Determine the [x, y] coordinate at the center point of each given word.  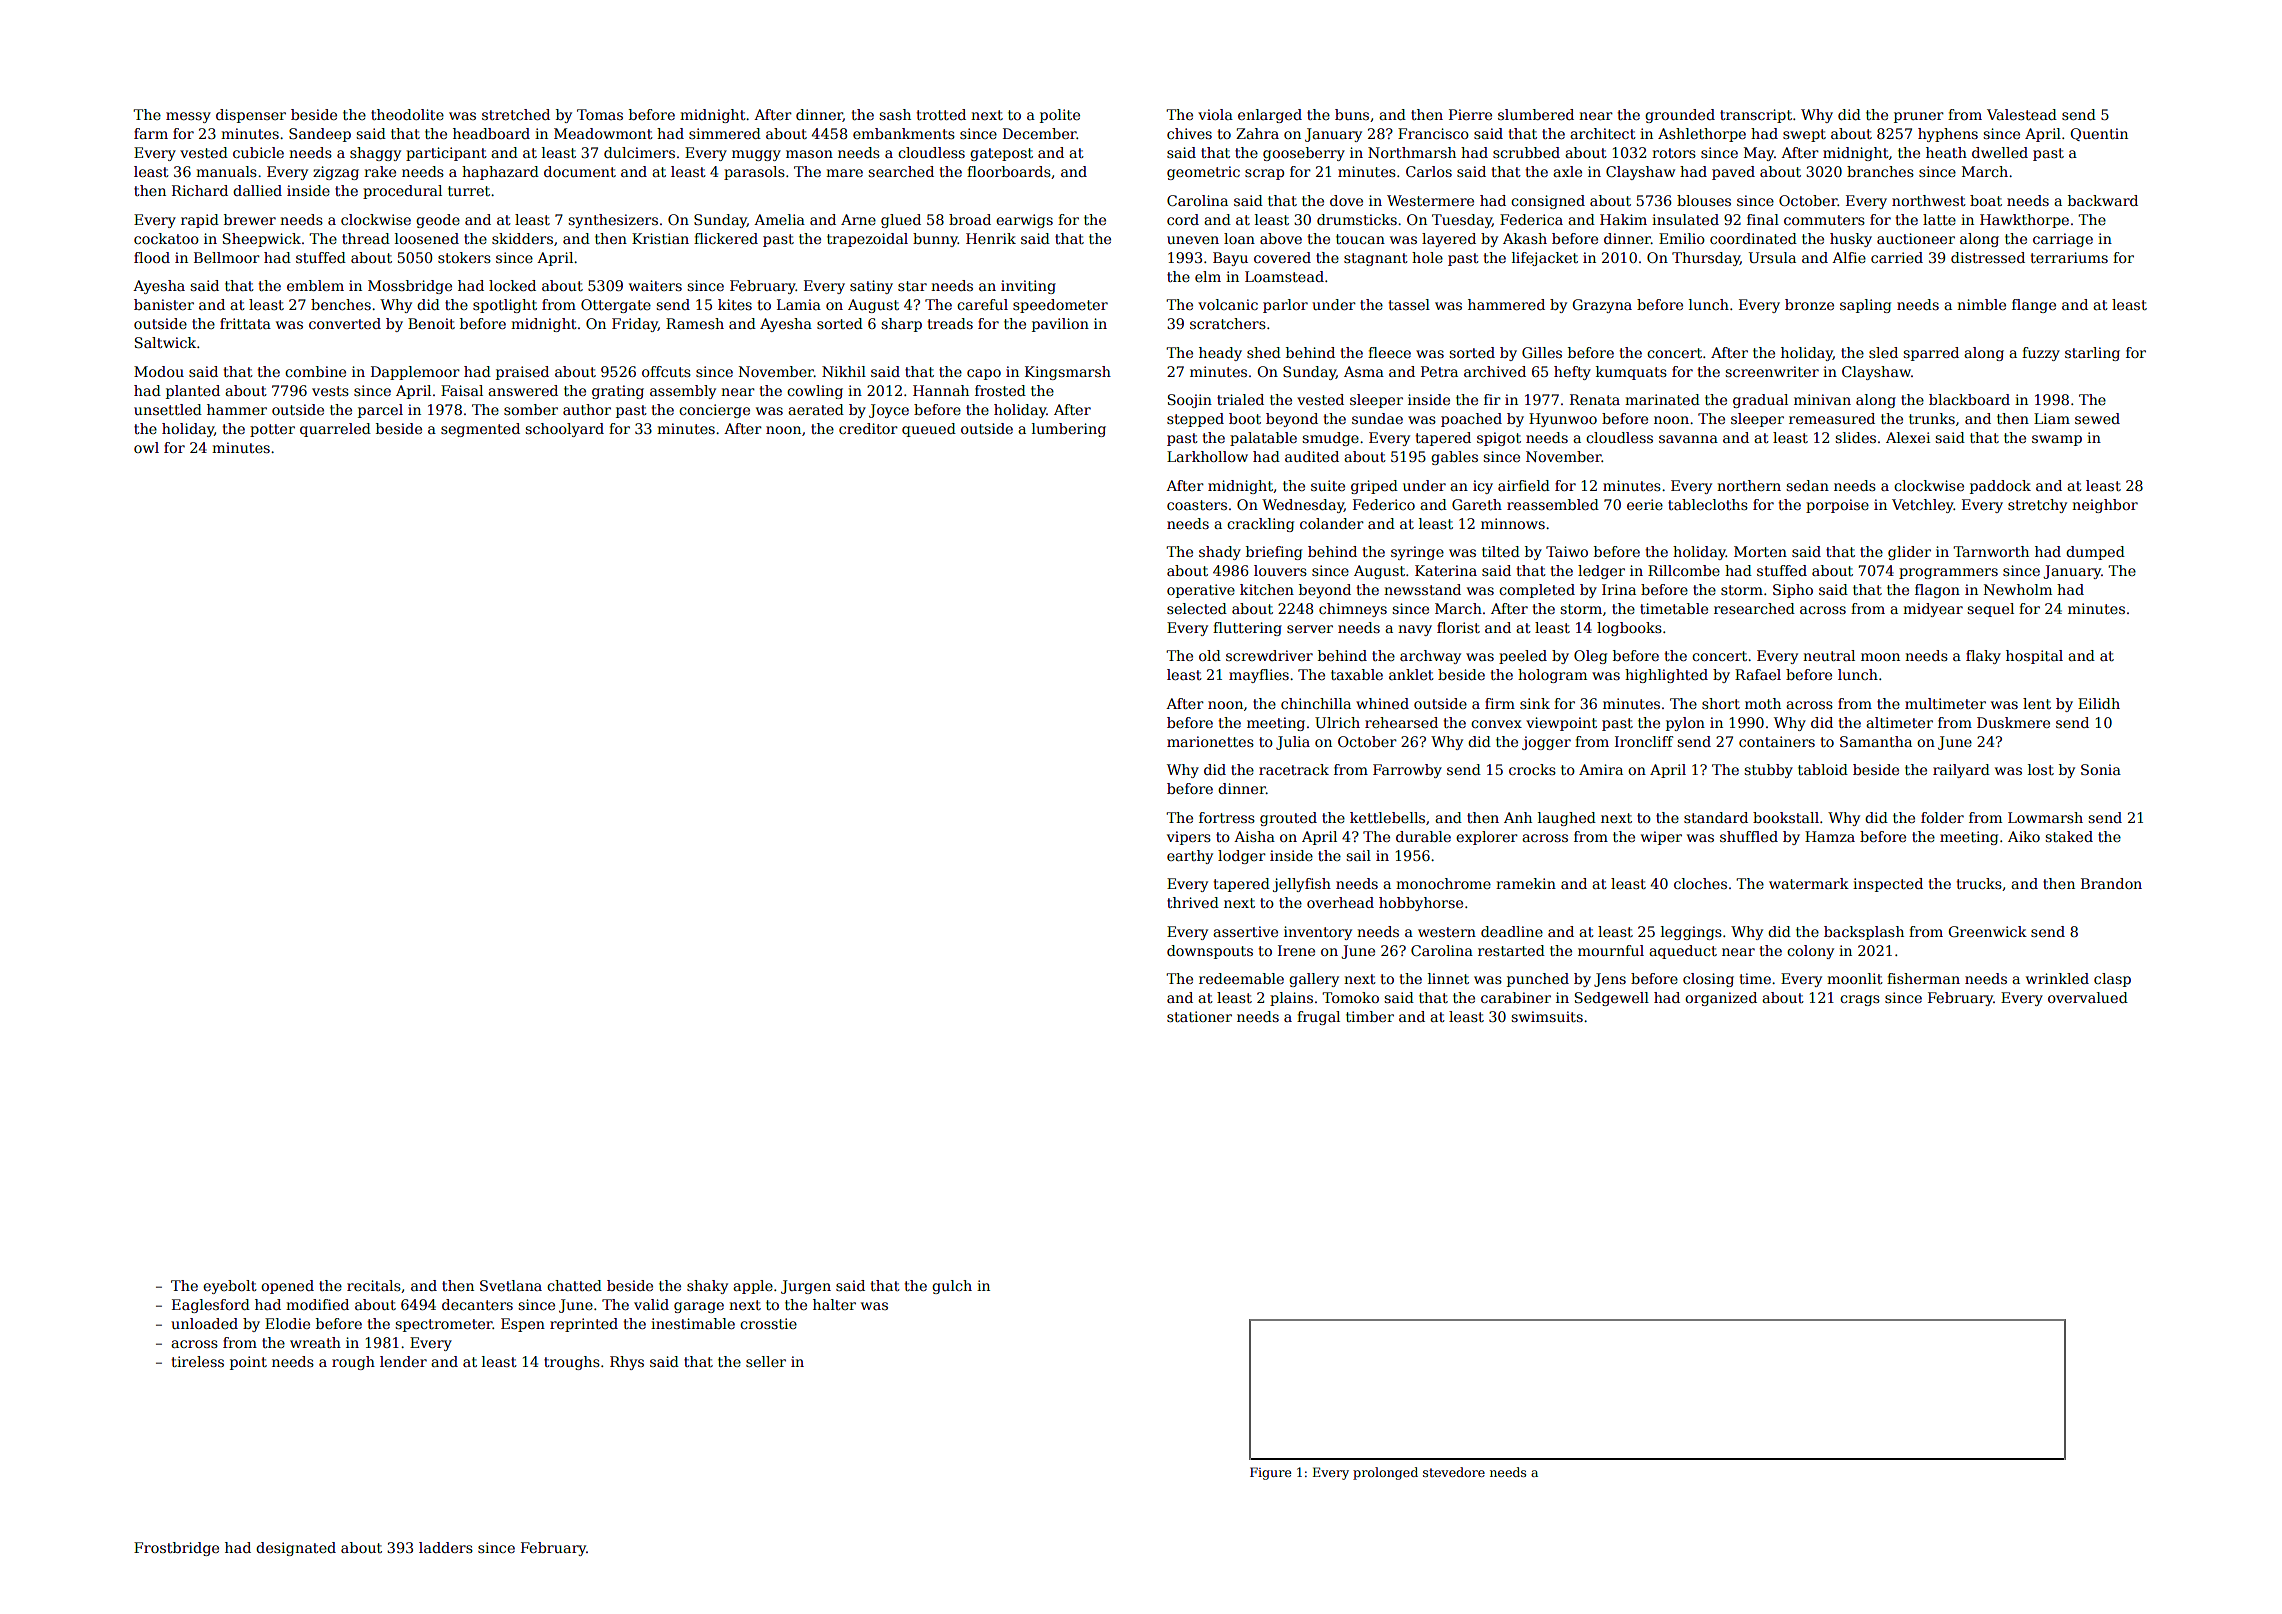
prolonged [1385, 1473]
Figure [1270, 1473]
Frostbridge [176, 1549]
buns [1352, 114]
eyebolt [230, 1287]
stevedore [1454, 1472]
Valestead [2022, 114]
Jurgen [806, 1287]
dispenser [251, 116]
